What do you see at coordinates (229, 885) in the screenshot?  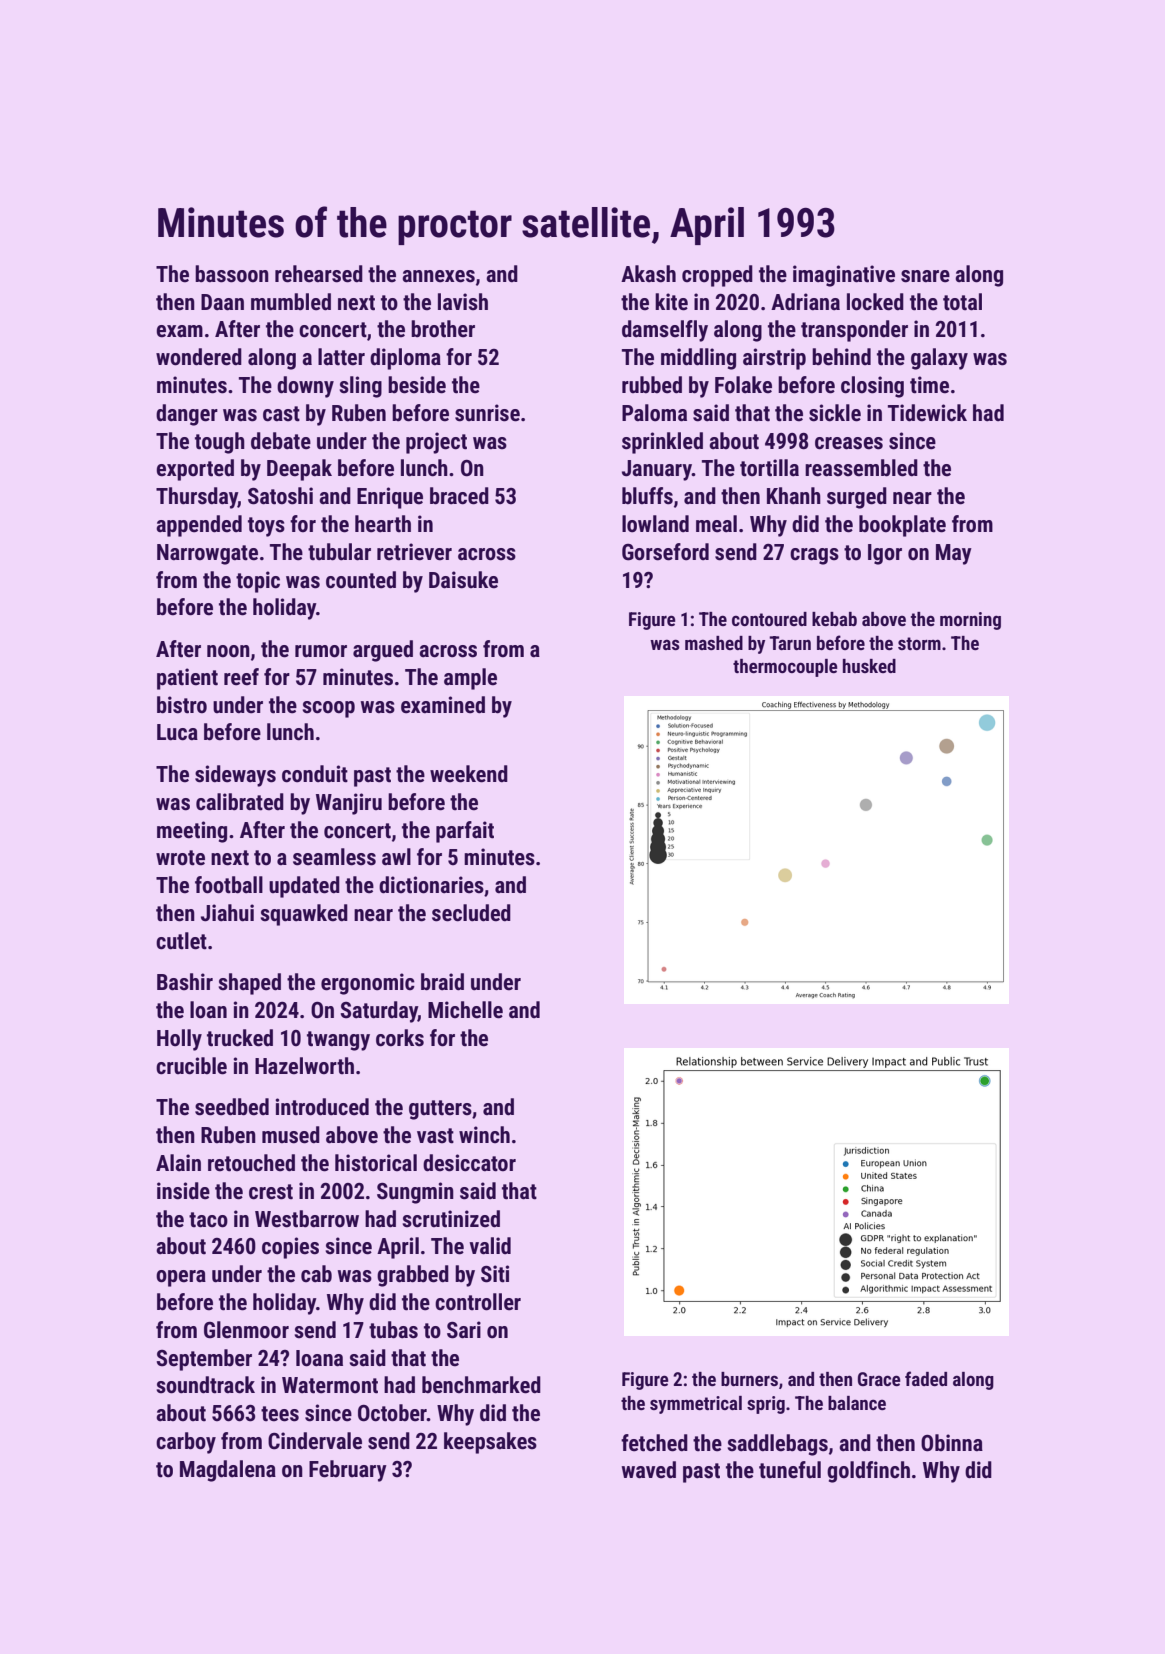 I see `football` at bounding box center [229, 885].
